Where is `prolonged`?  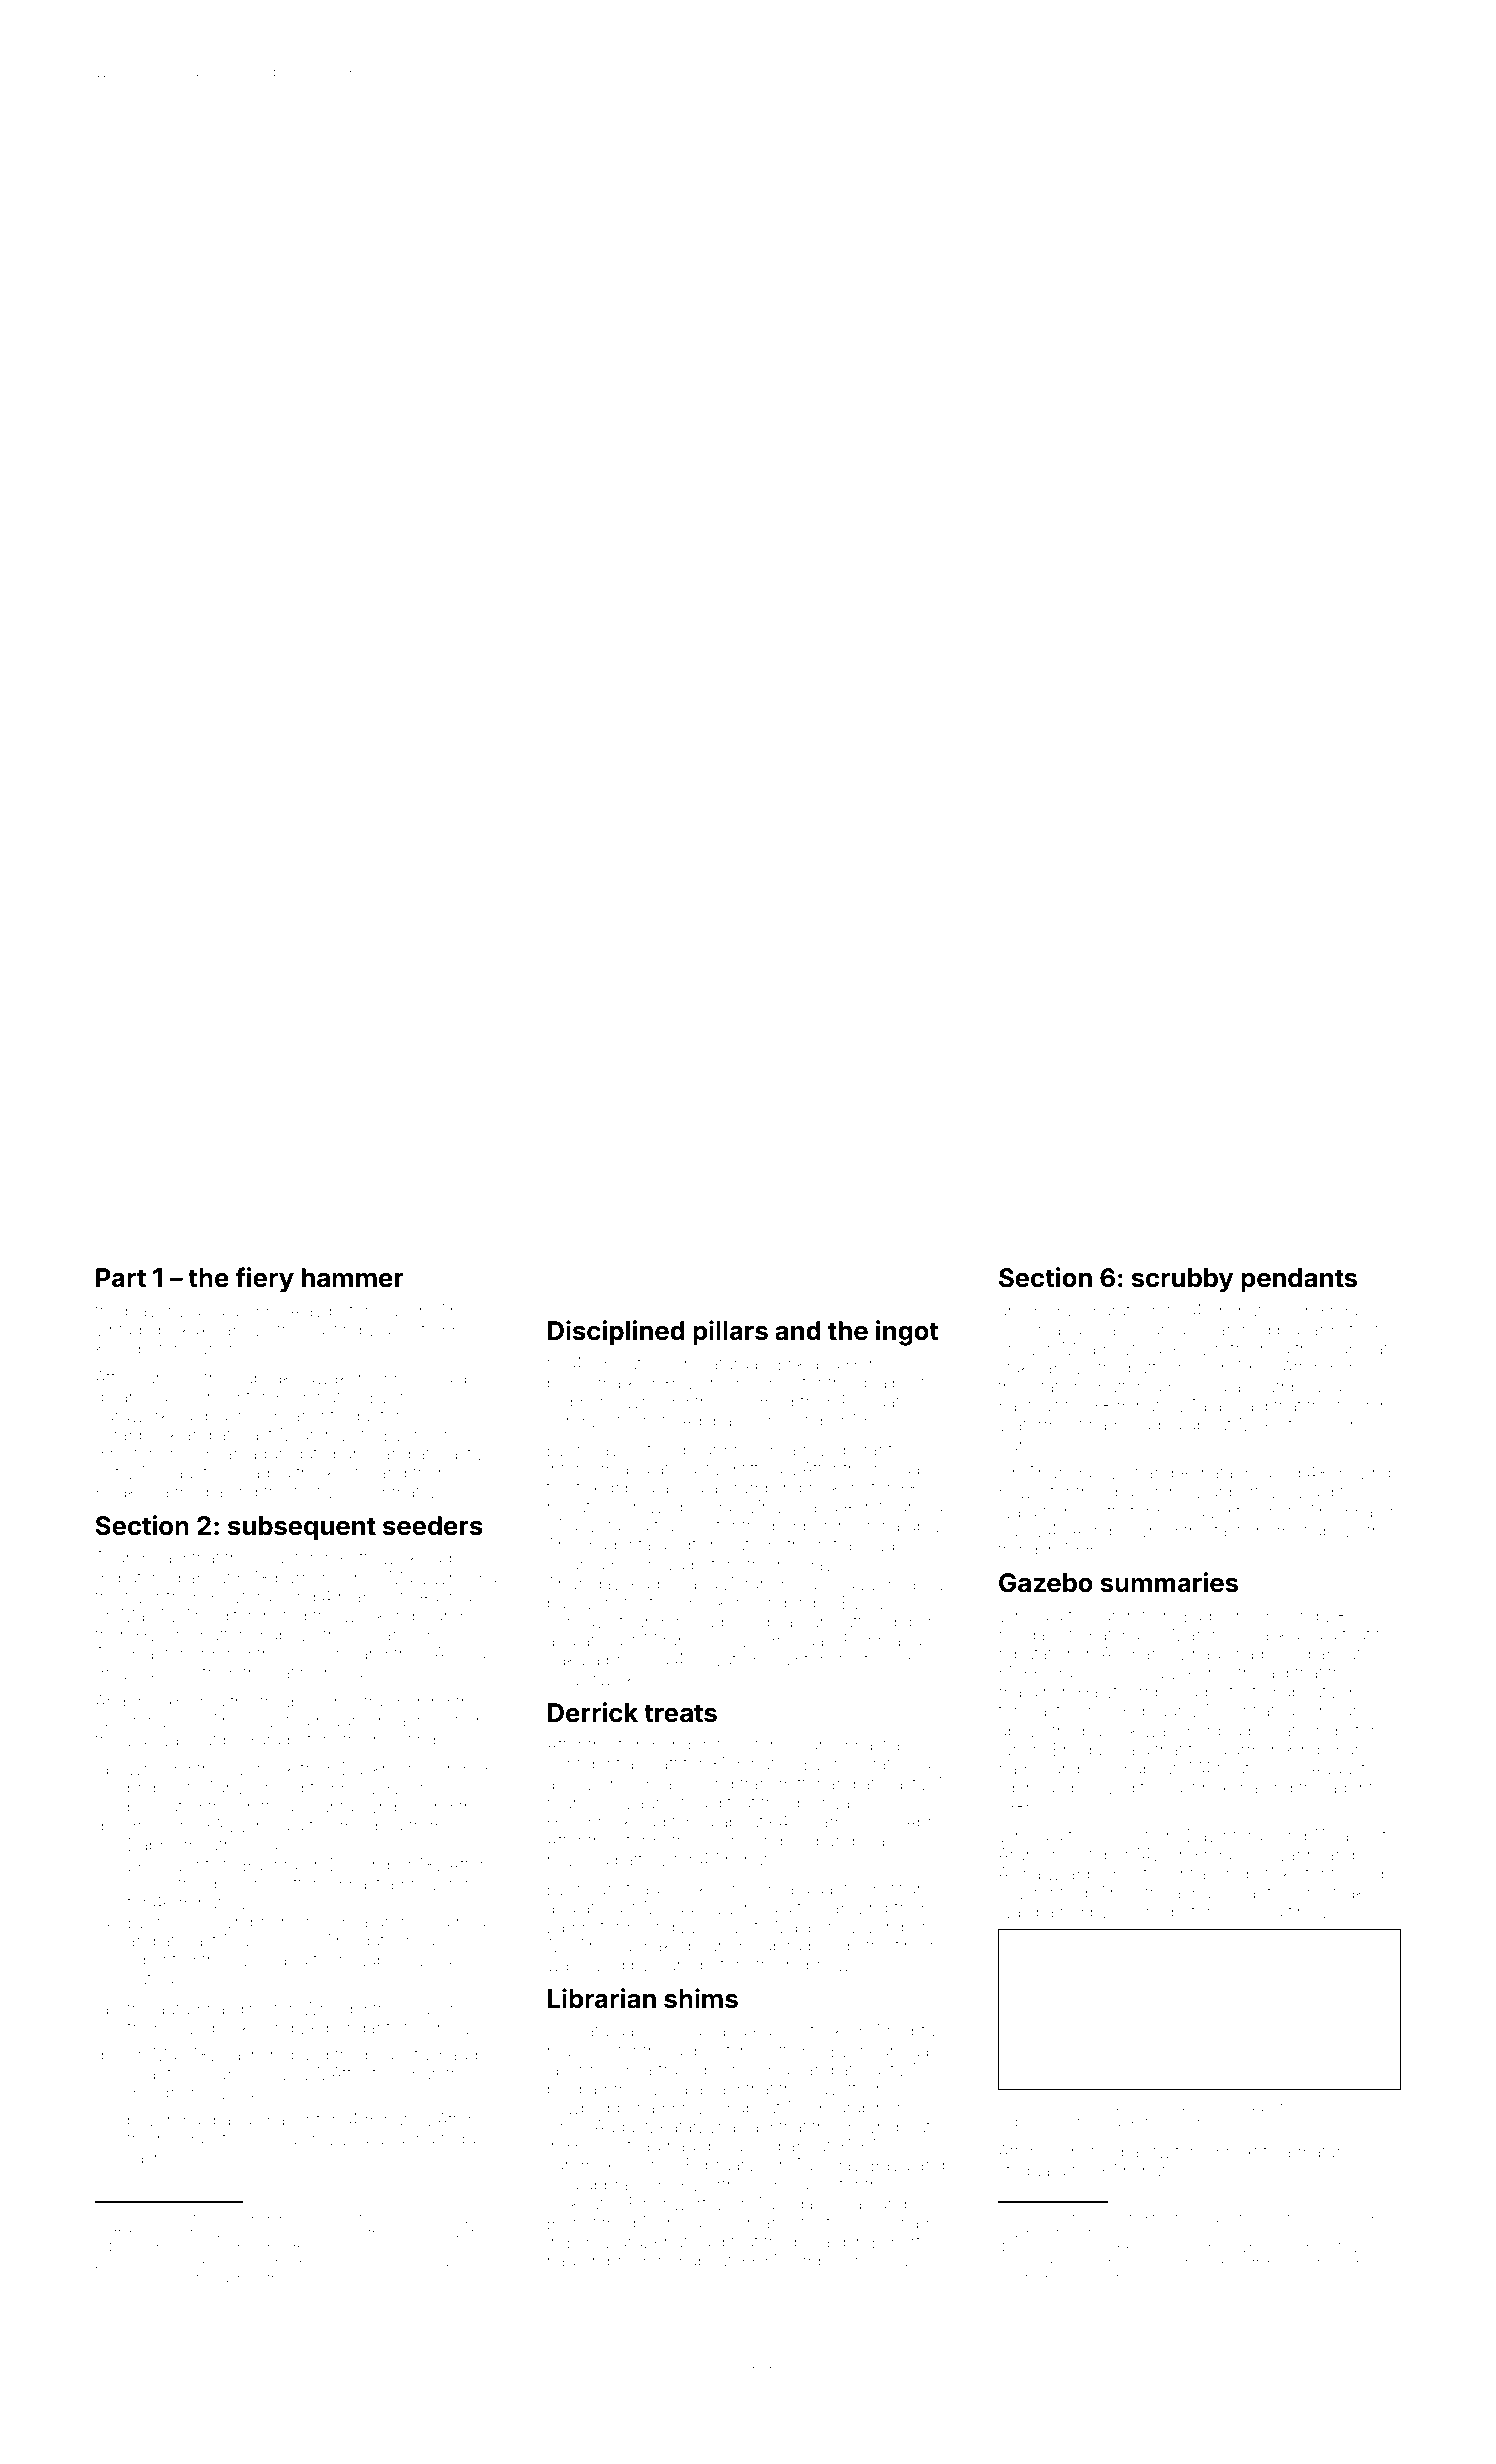
prolonged is located at coordinates (1339, 2108).
